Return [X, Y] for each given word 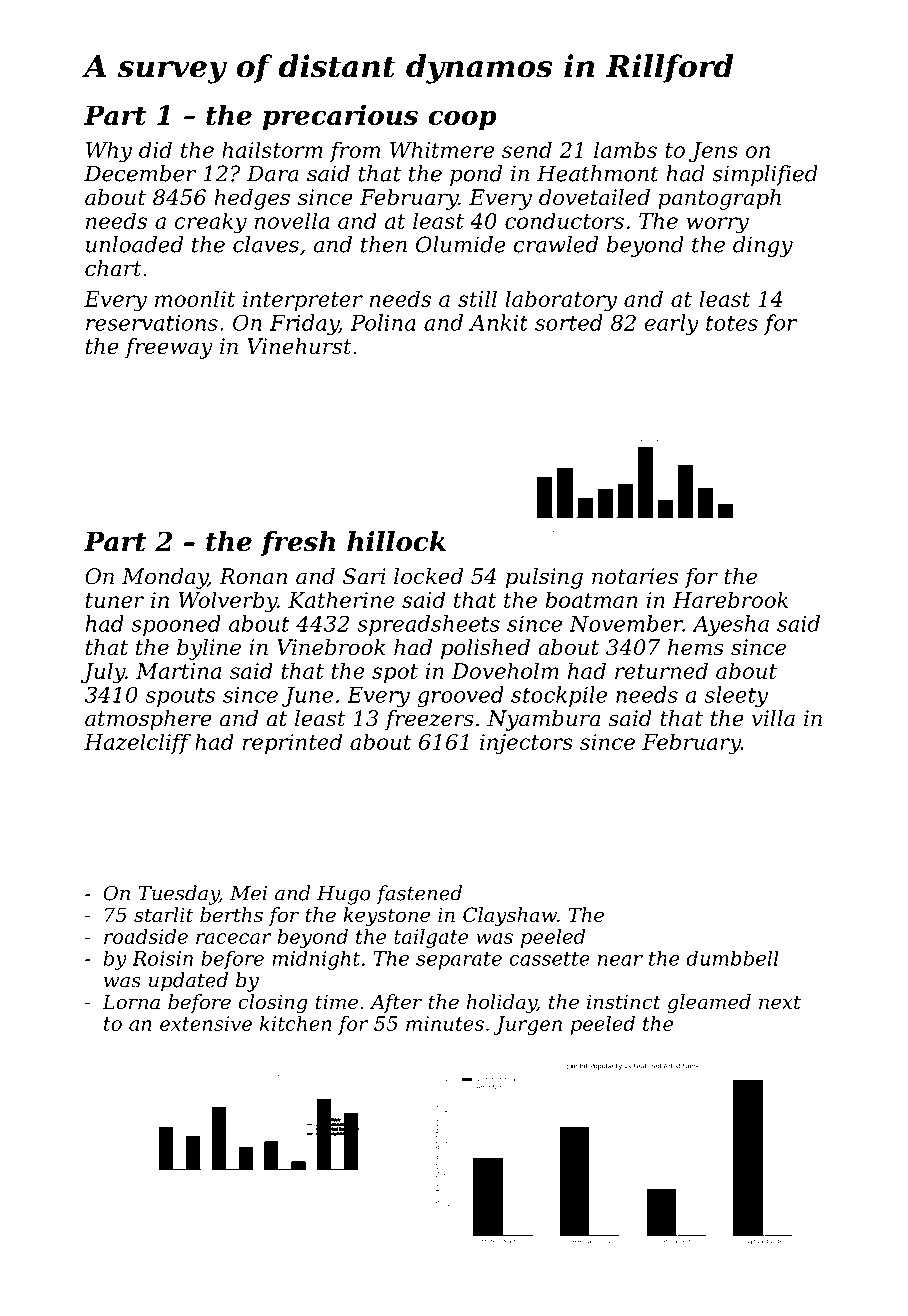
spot [395, 673]
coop [462, 120]
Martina [178, 671]
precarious [340, 117]
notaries [635, 576]
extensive [206, 1023]
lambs [625, 149]
